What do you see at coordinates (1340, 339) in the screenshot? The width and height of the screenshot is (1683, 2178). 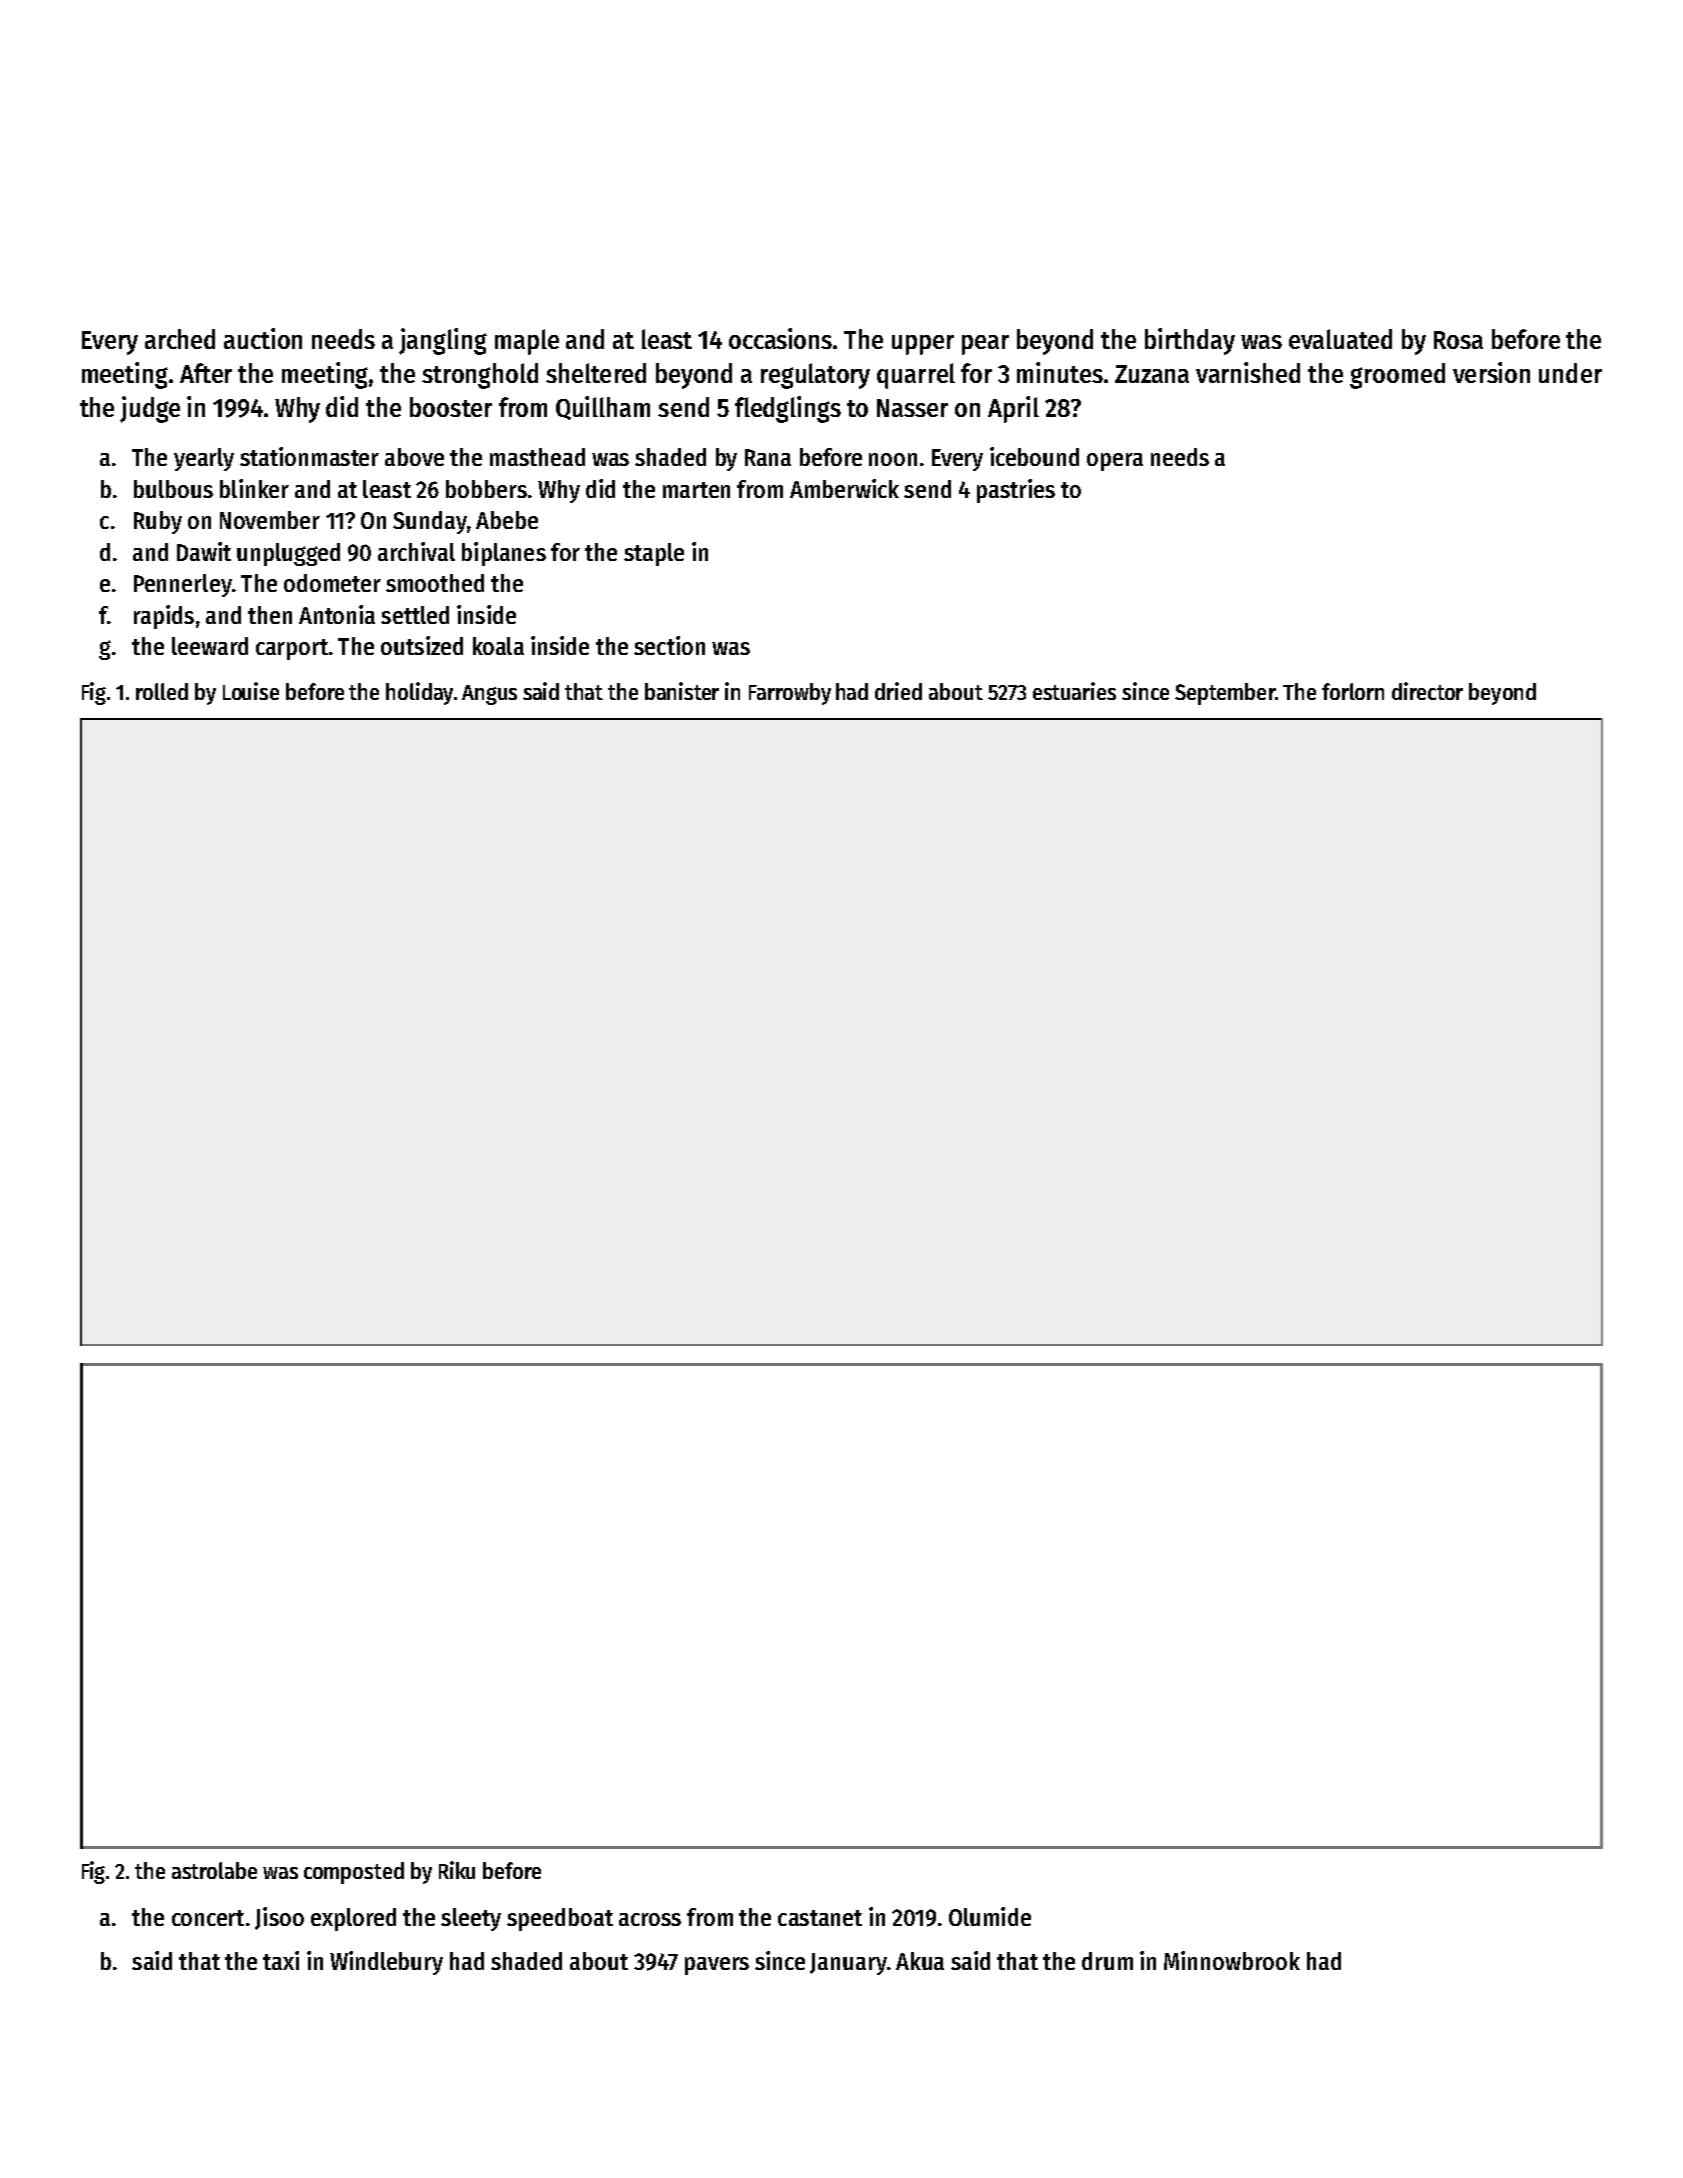 I see `evaluated` at bounding box center [1340, 339].
